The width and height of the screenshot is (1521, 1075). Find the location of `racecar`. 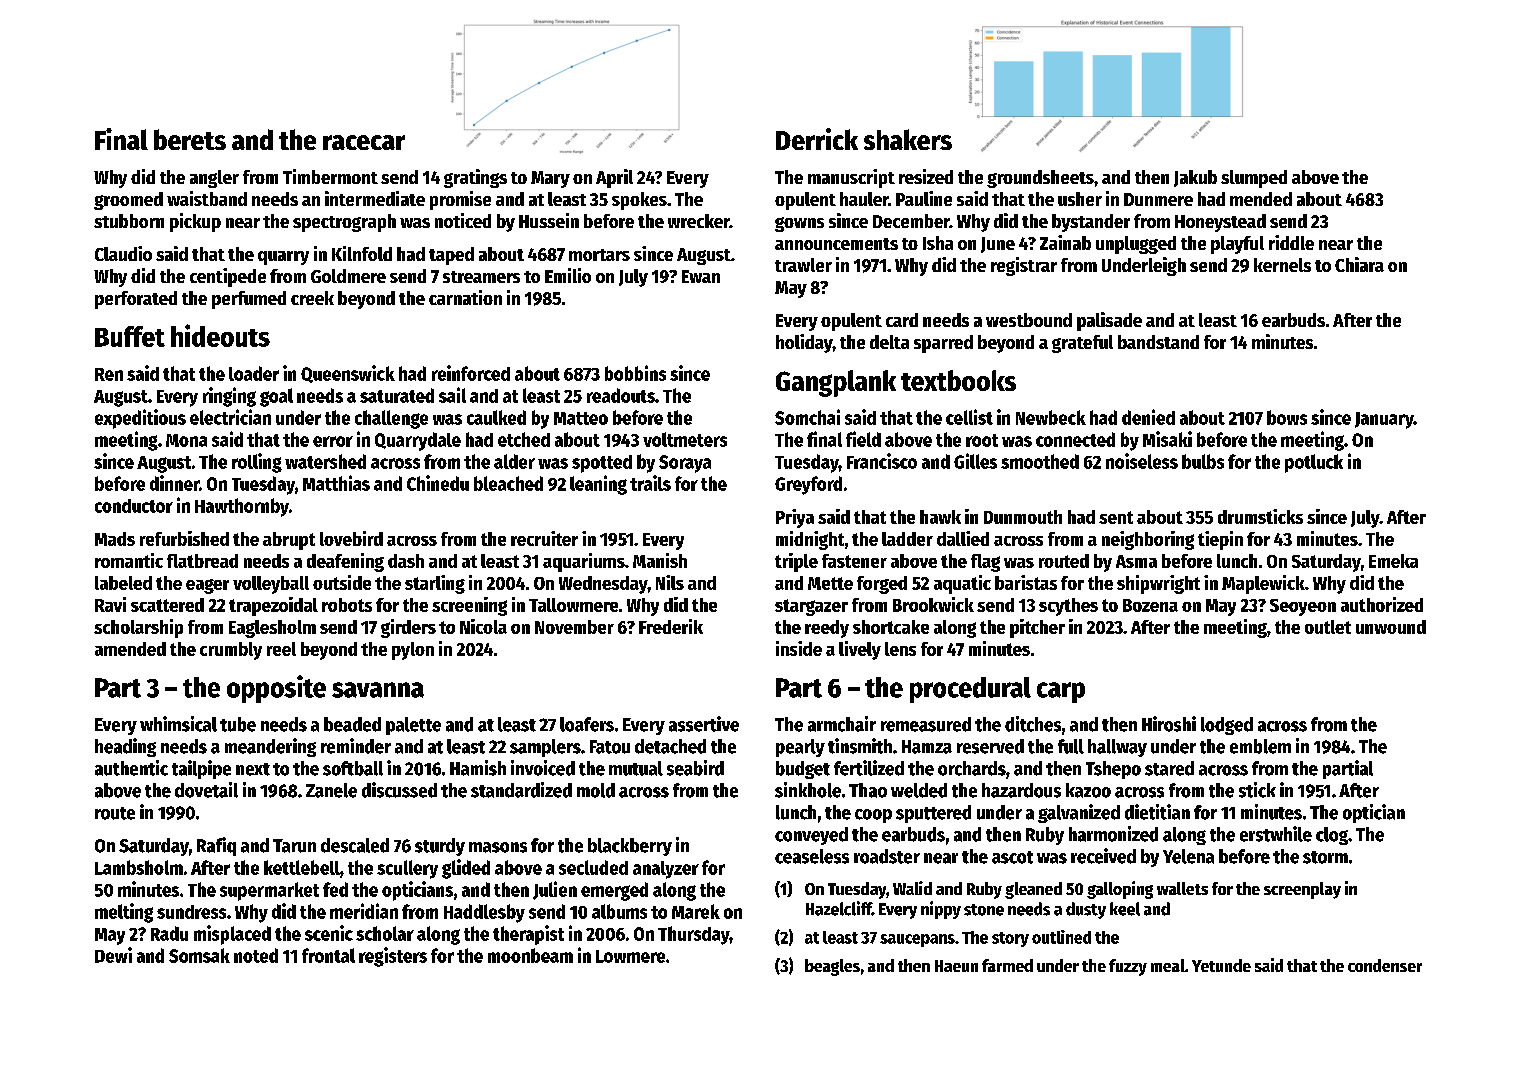

racecar is located at coordinates (364, 142).
